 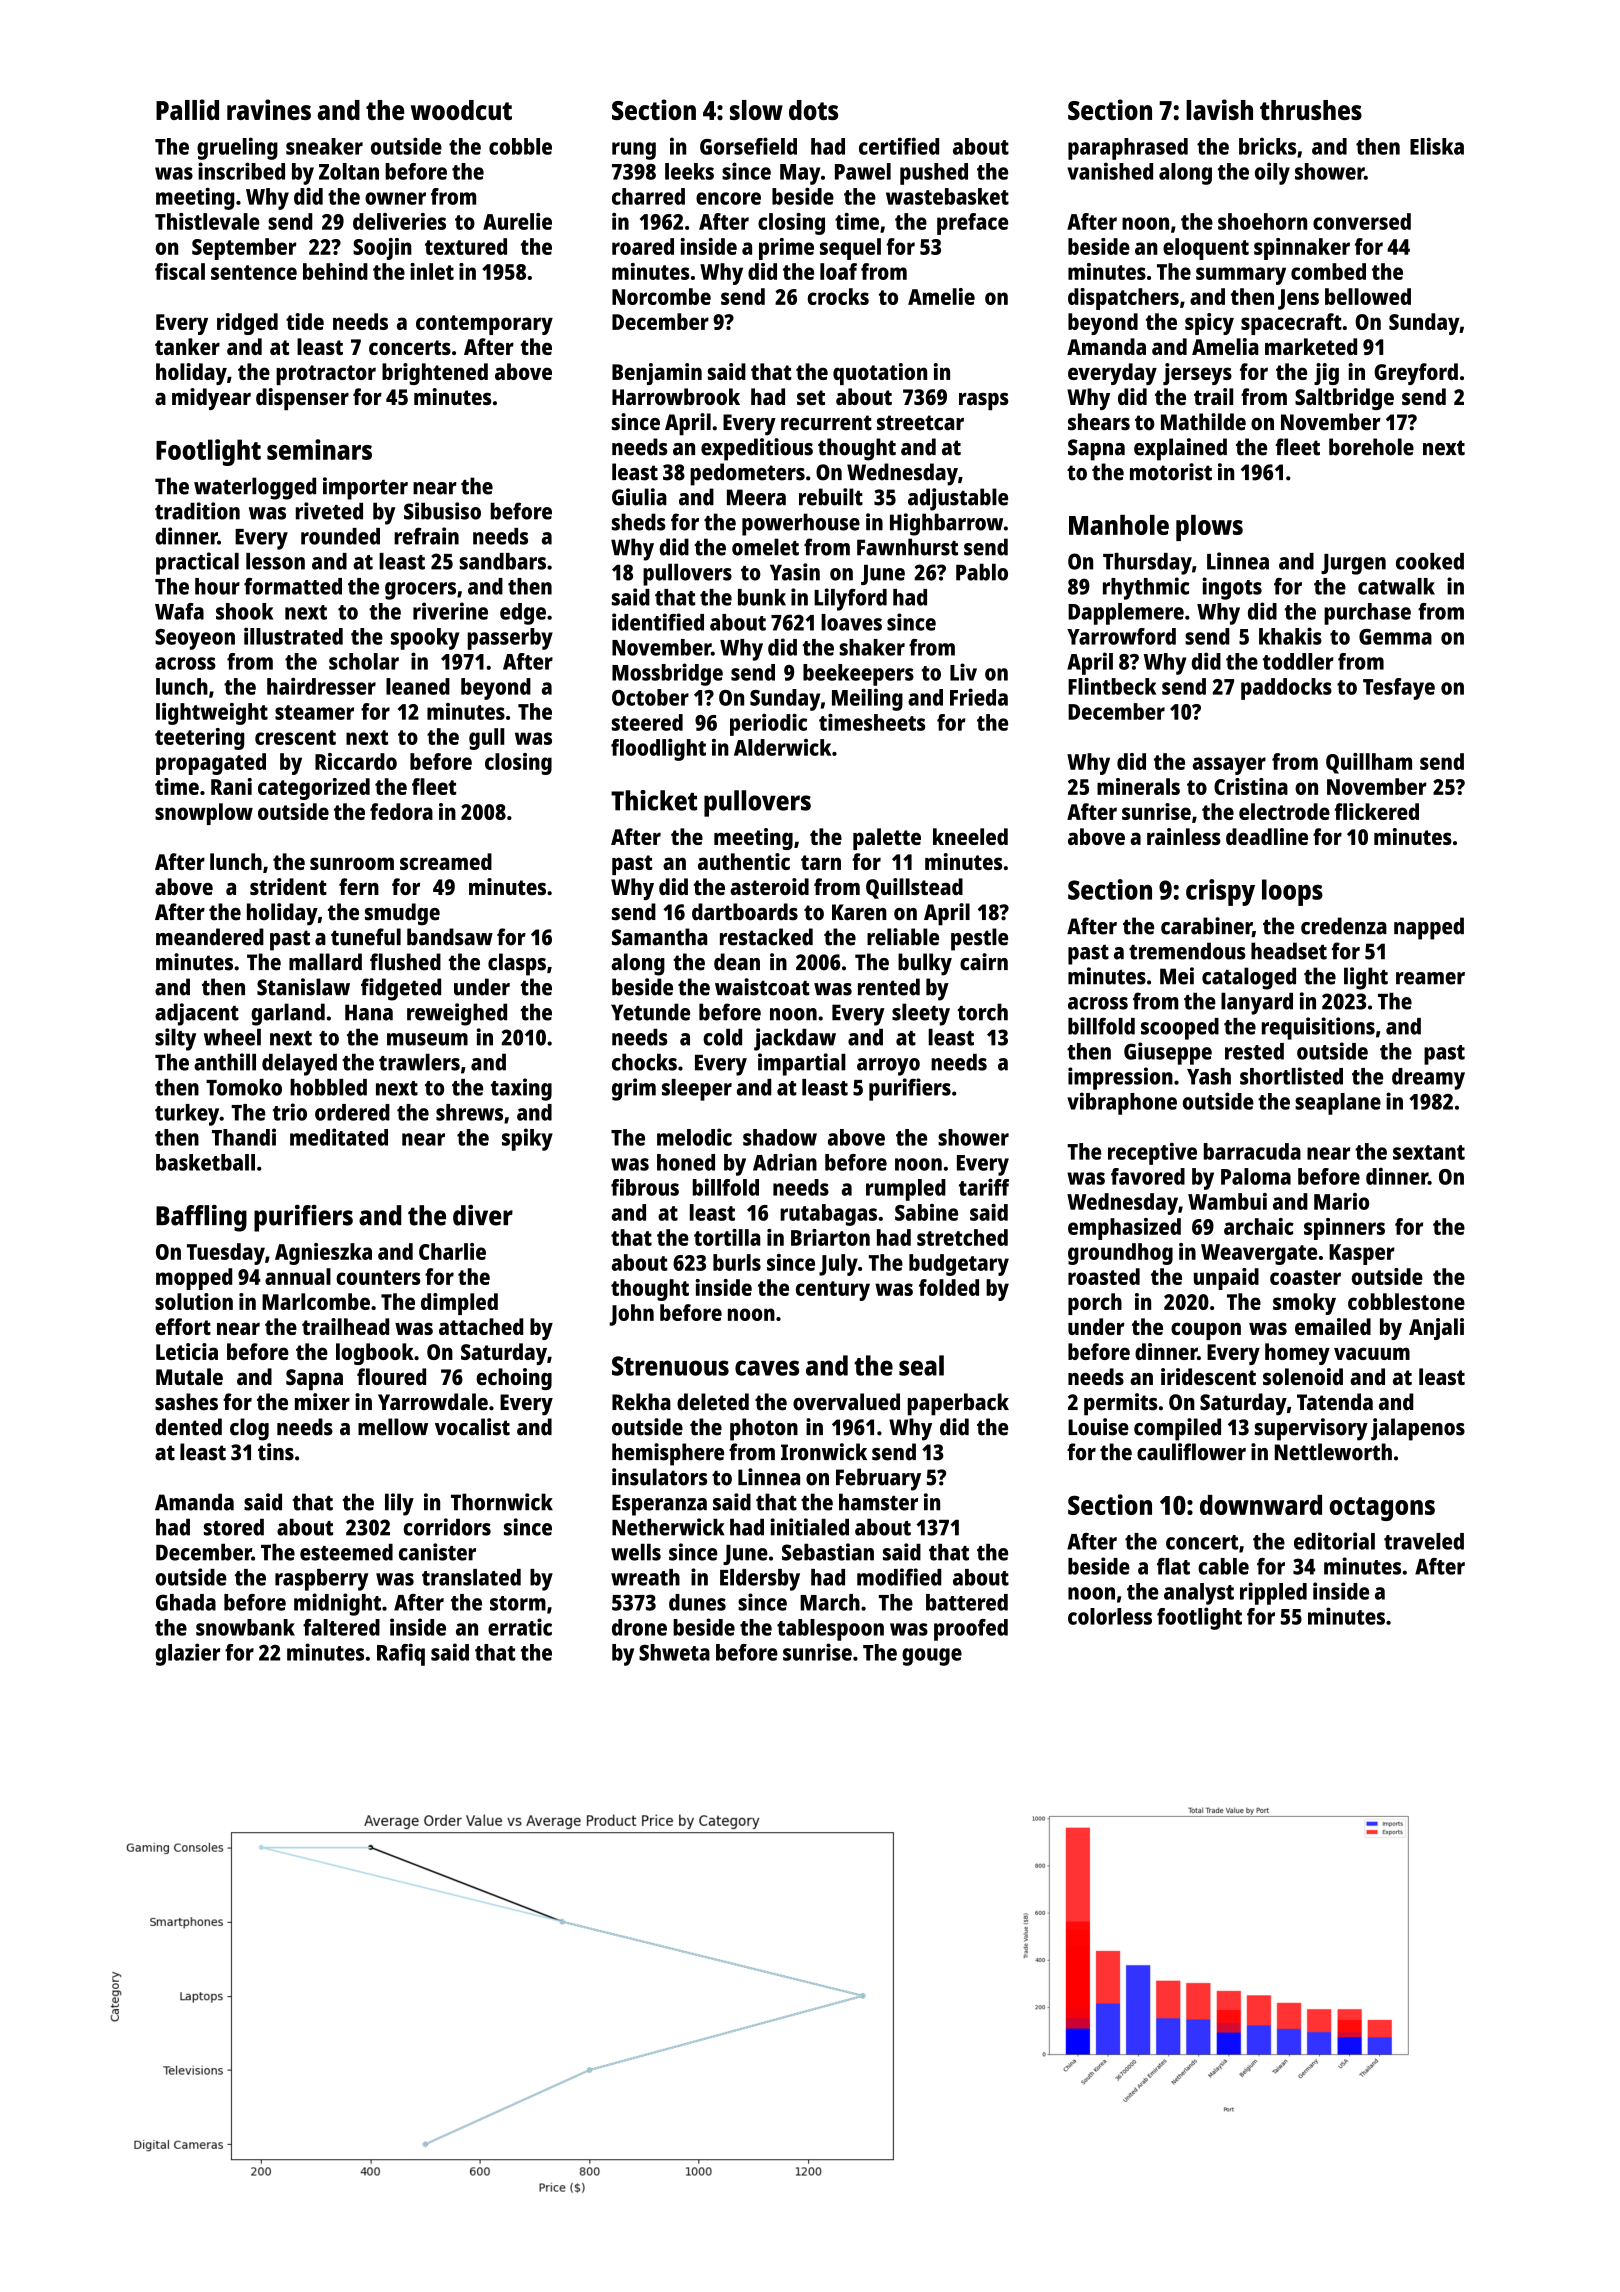 What do you see at coordinates (234, 1527) in the document?
I see `stored` at bounding box center [234, 1527].
